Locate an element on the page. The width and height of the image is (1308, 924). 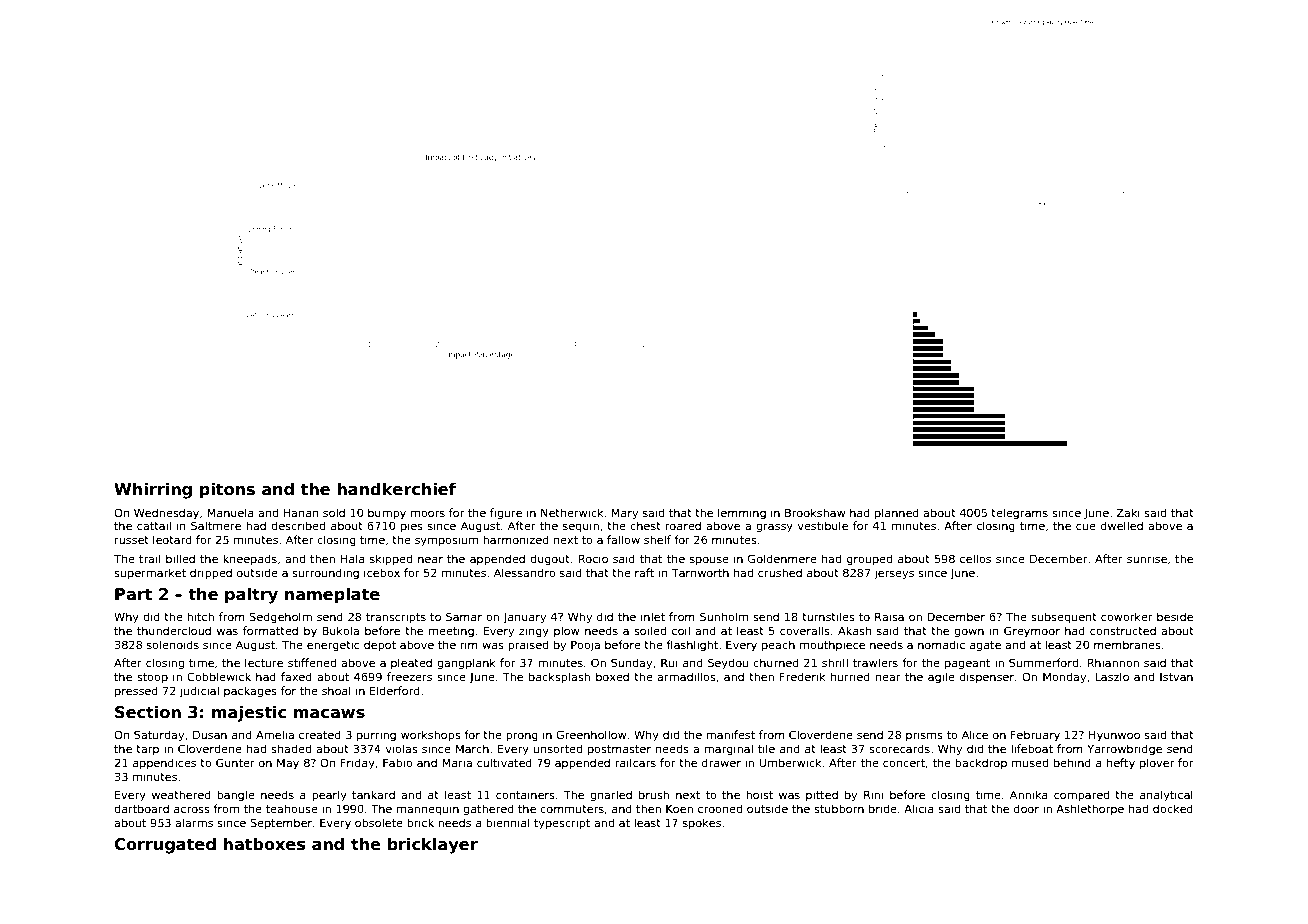
agate is located at coordinates (985, 646).
